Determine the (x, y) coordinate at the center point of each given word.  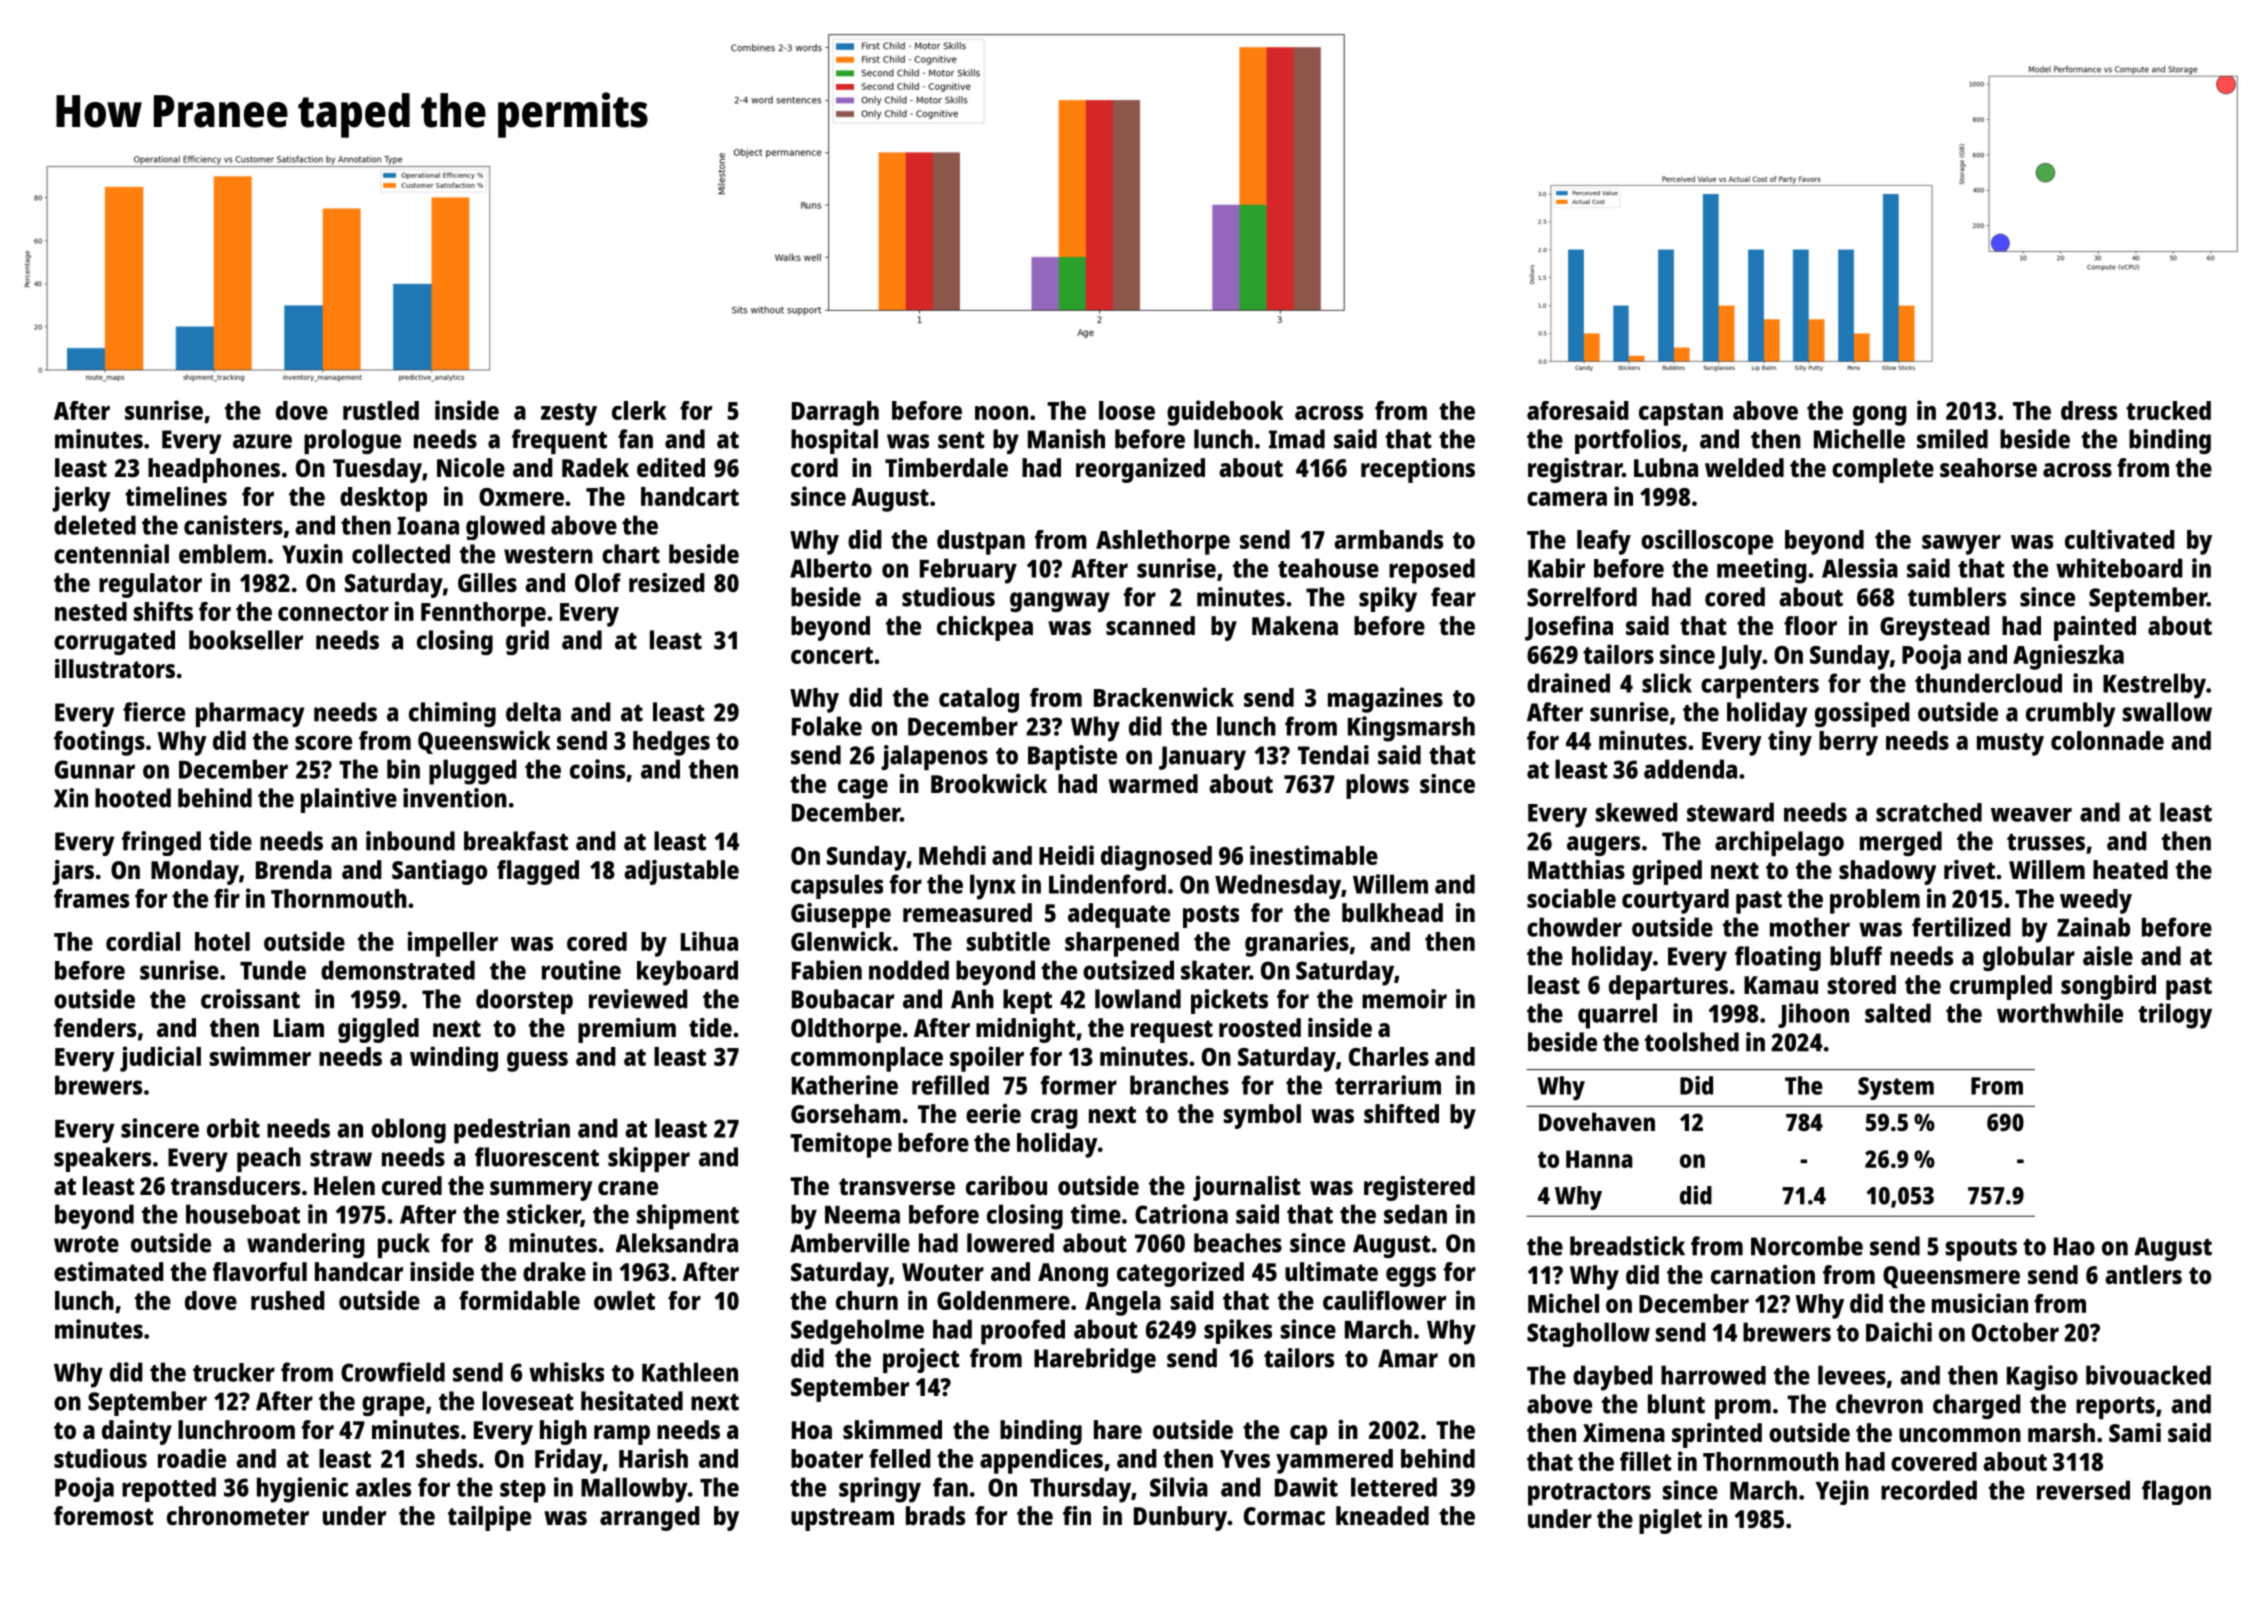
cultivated (2120, 539)
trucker (234, 1372)
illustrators (115, 668)
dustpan (981, 542)
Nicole (471, 467)
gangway (1060, 602)
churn (867, 1300)
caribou (1006, 1185)
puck (404, 1245)
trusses (2046, 842)
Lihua (709, 941)
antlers (2143, 1274)
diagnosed (1156, 858)
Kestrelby (2154, 686)
